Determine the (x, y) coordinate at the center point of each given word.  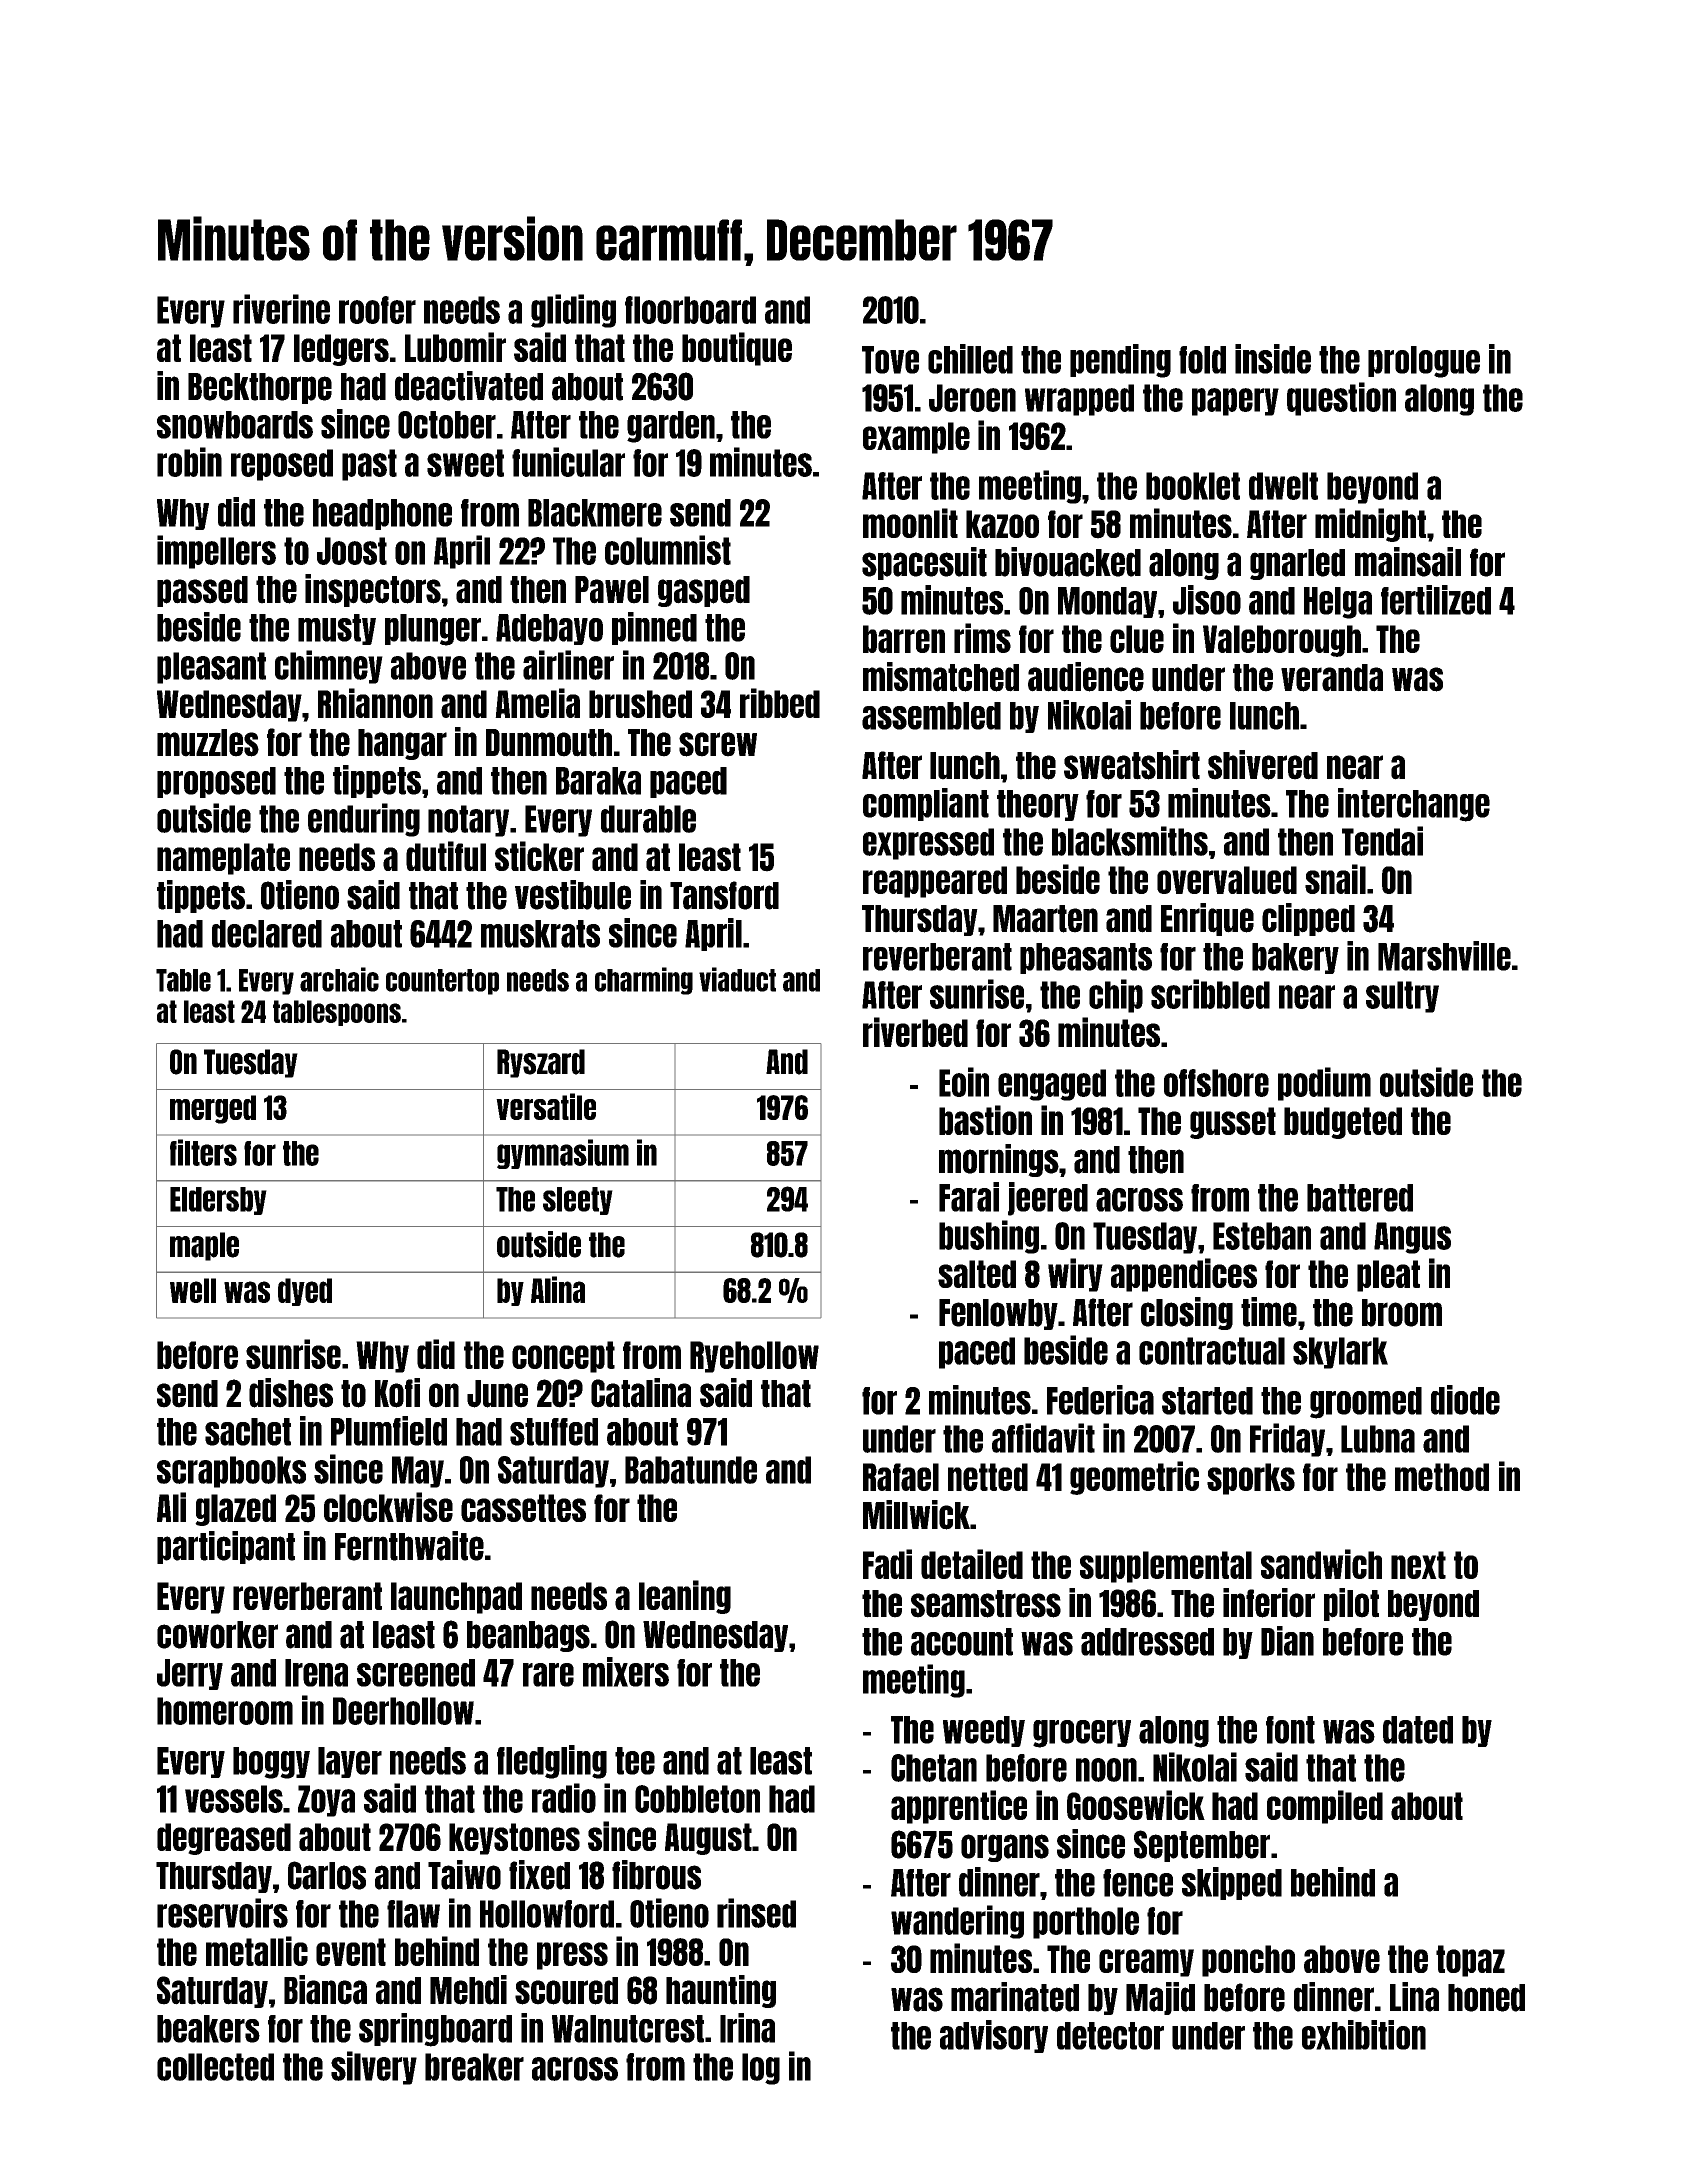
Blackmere (595, 513)
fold (1202, 360)
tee (635, 1761)
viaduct (737, 979)
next (1418, 1565)
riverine (281, 309)
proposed (216, 782)
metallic (257, 1951)
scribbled (1210, 994)
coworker (217, 1635)
